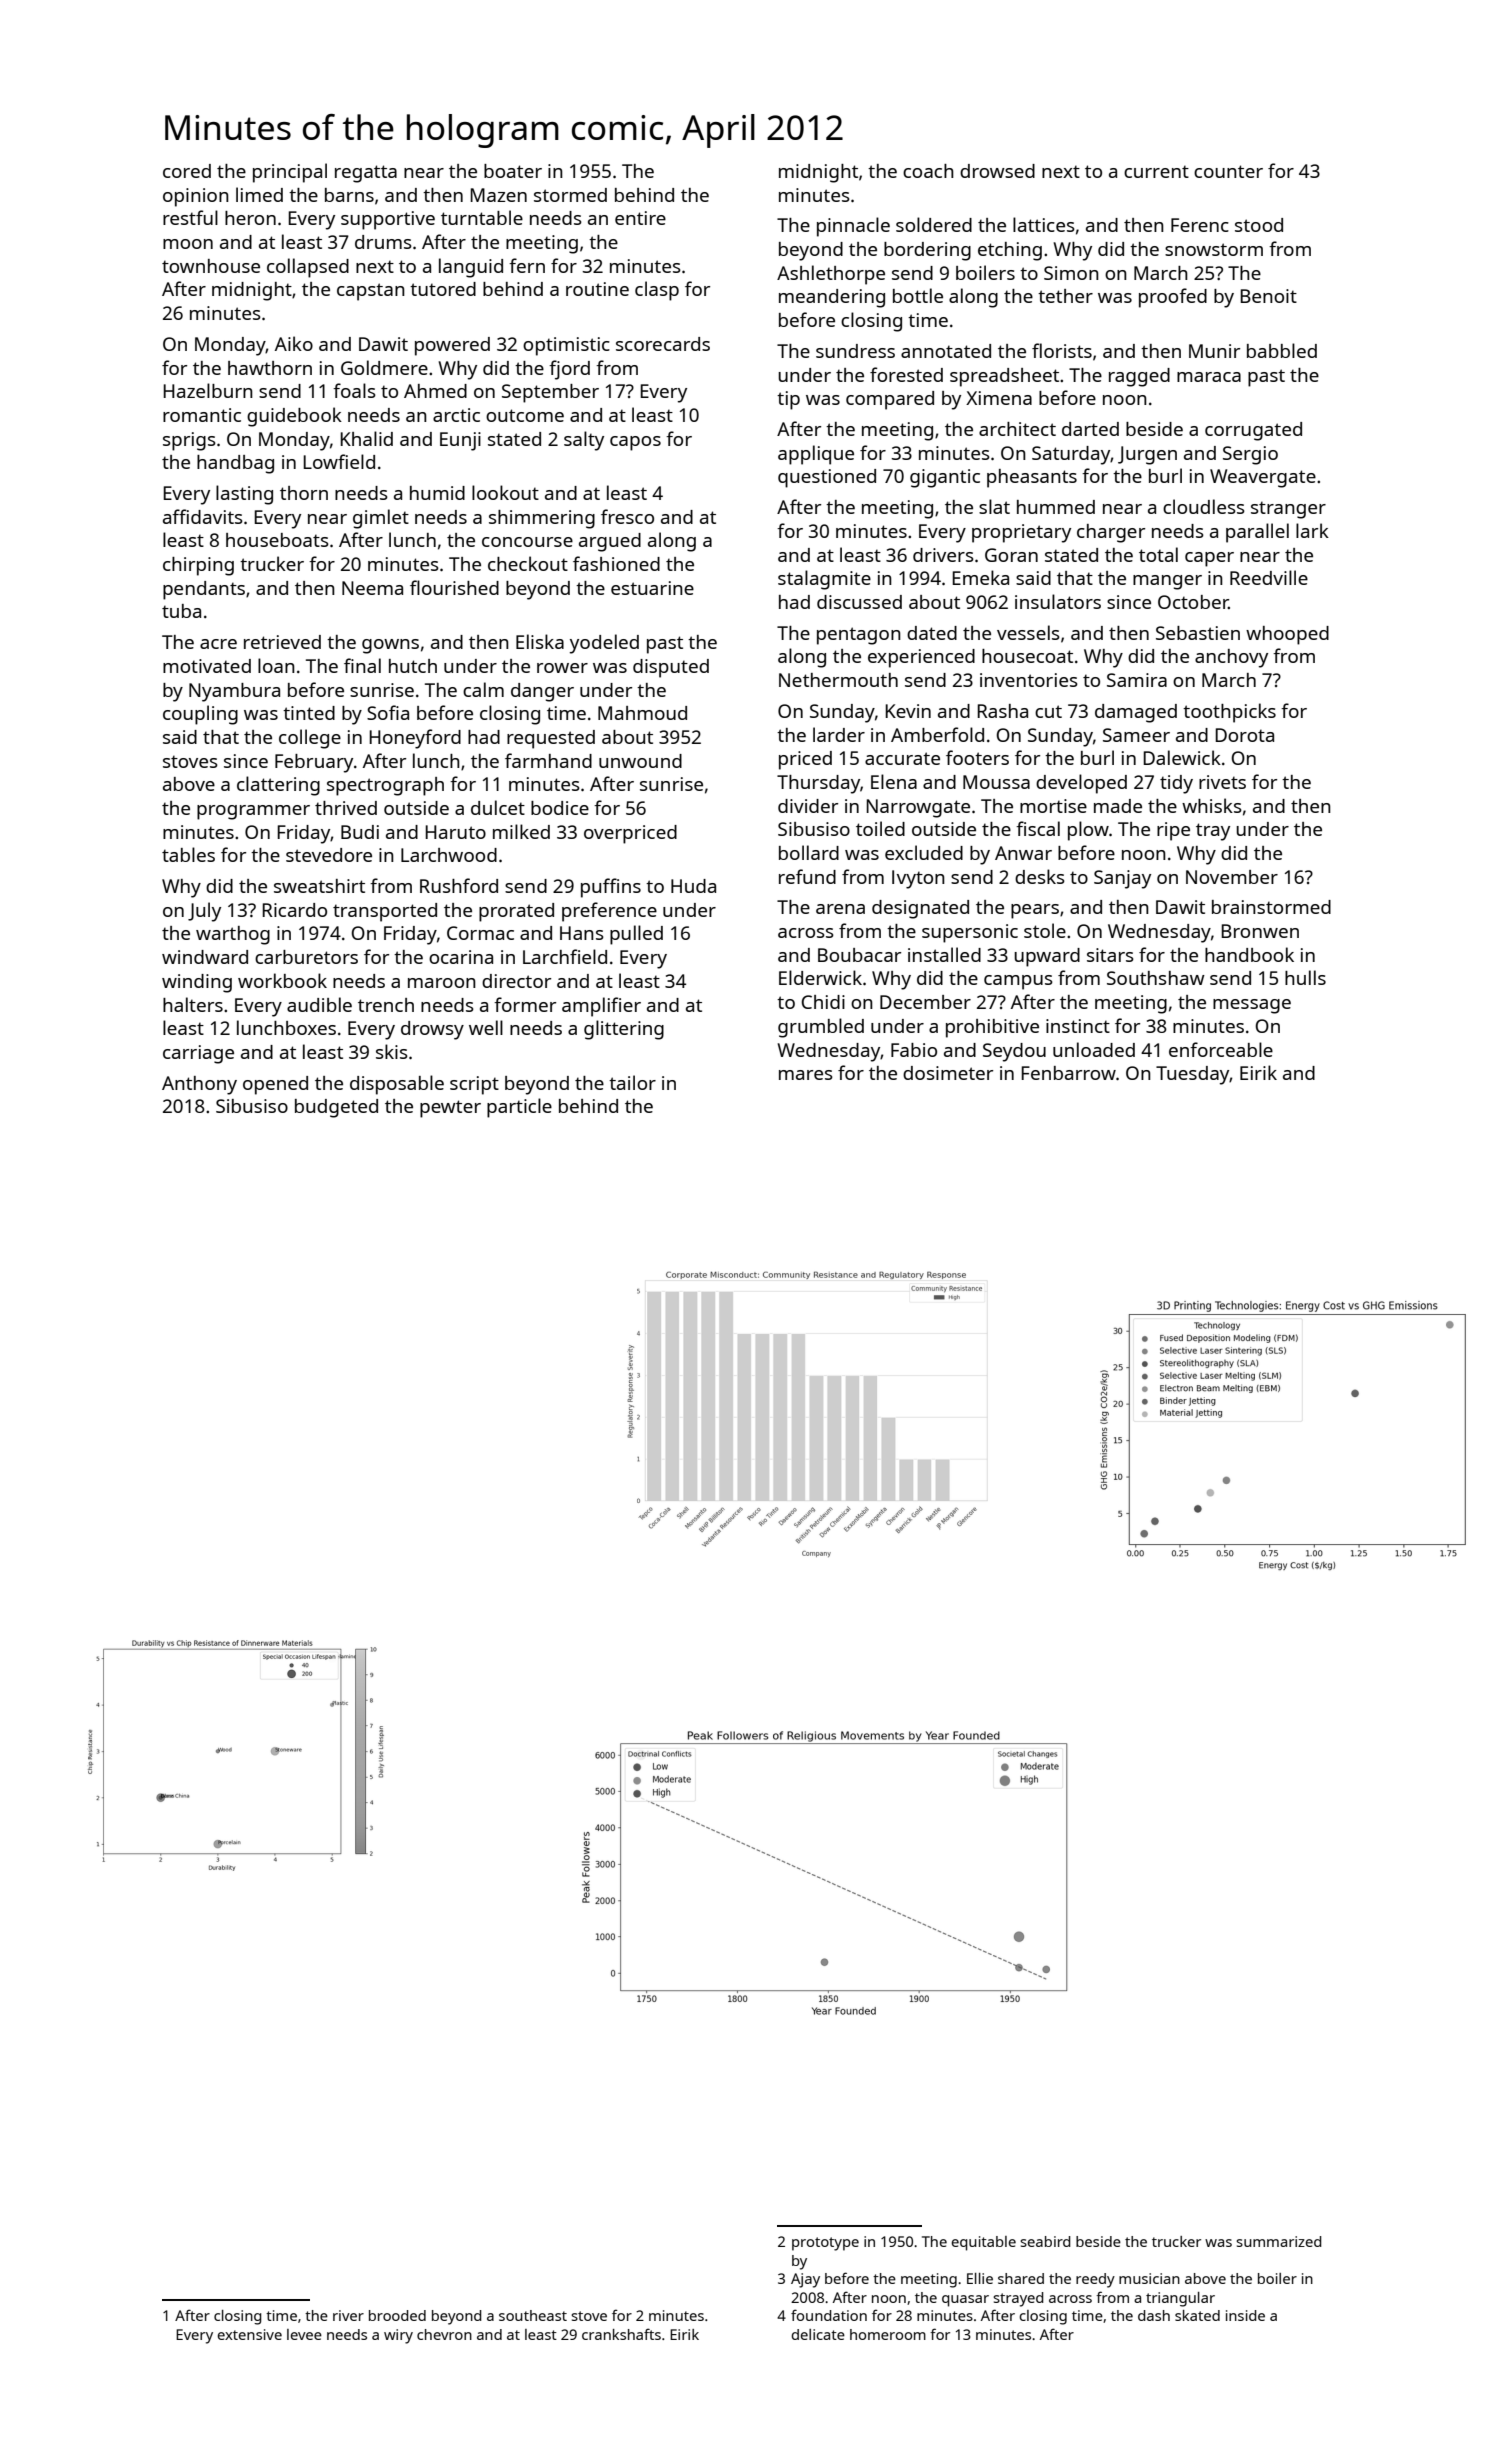  I want to click on sprigs, so click(189, 441).
